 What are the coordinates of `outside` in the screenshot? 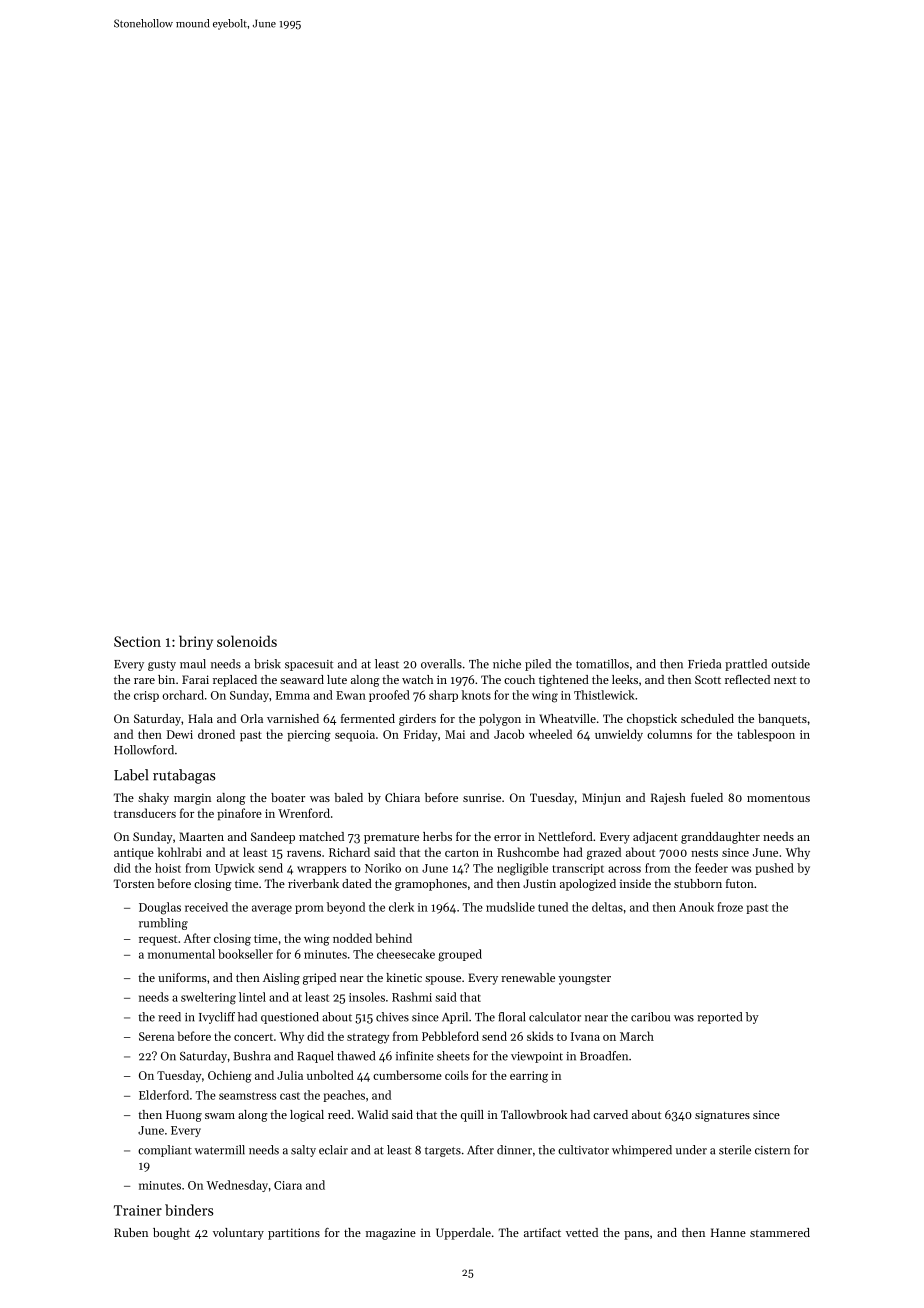 It's located at (790, 664).
